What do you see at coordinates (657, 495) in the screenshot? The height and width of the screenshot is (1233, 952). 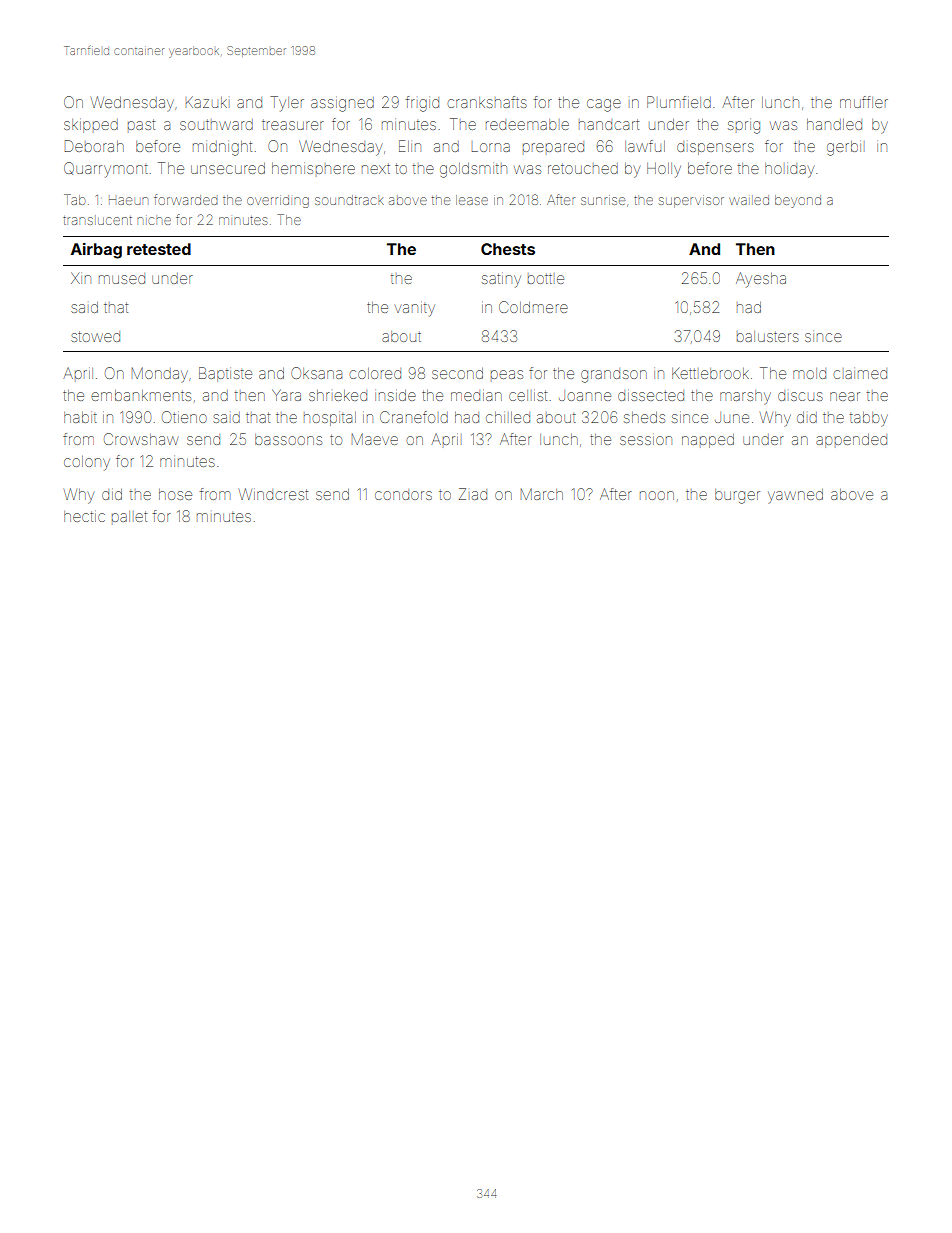 I see `noon` at bounding box center [657, 495].
